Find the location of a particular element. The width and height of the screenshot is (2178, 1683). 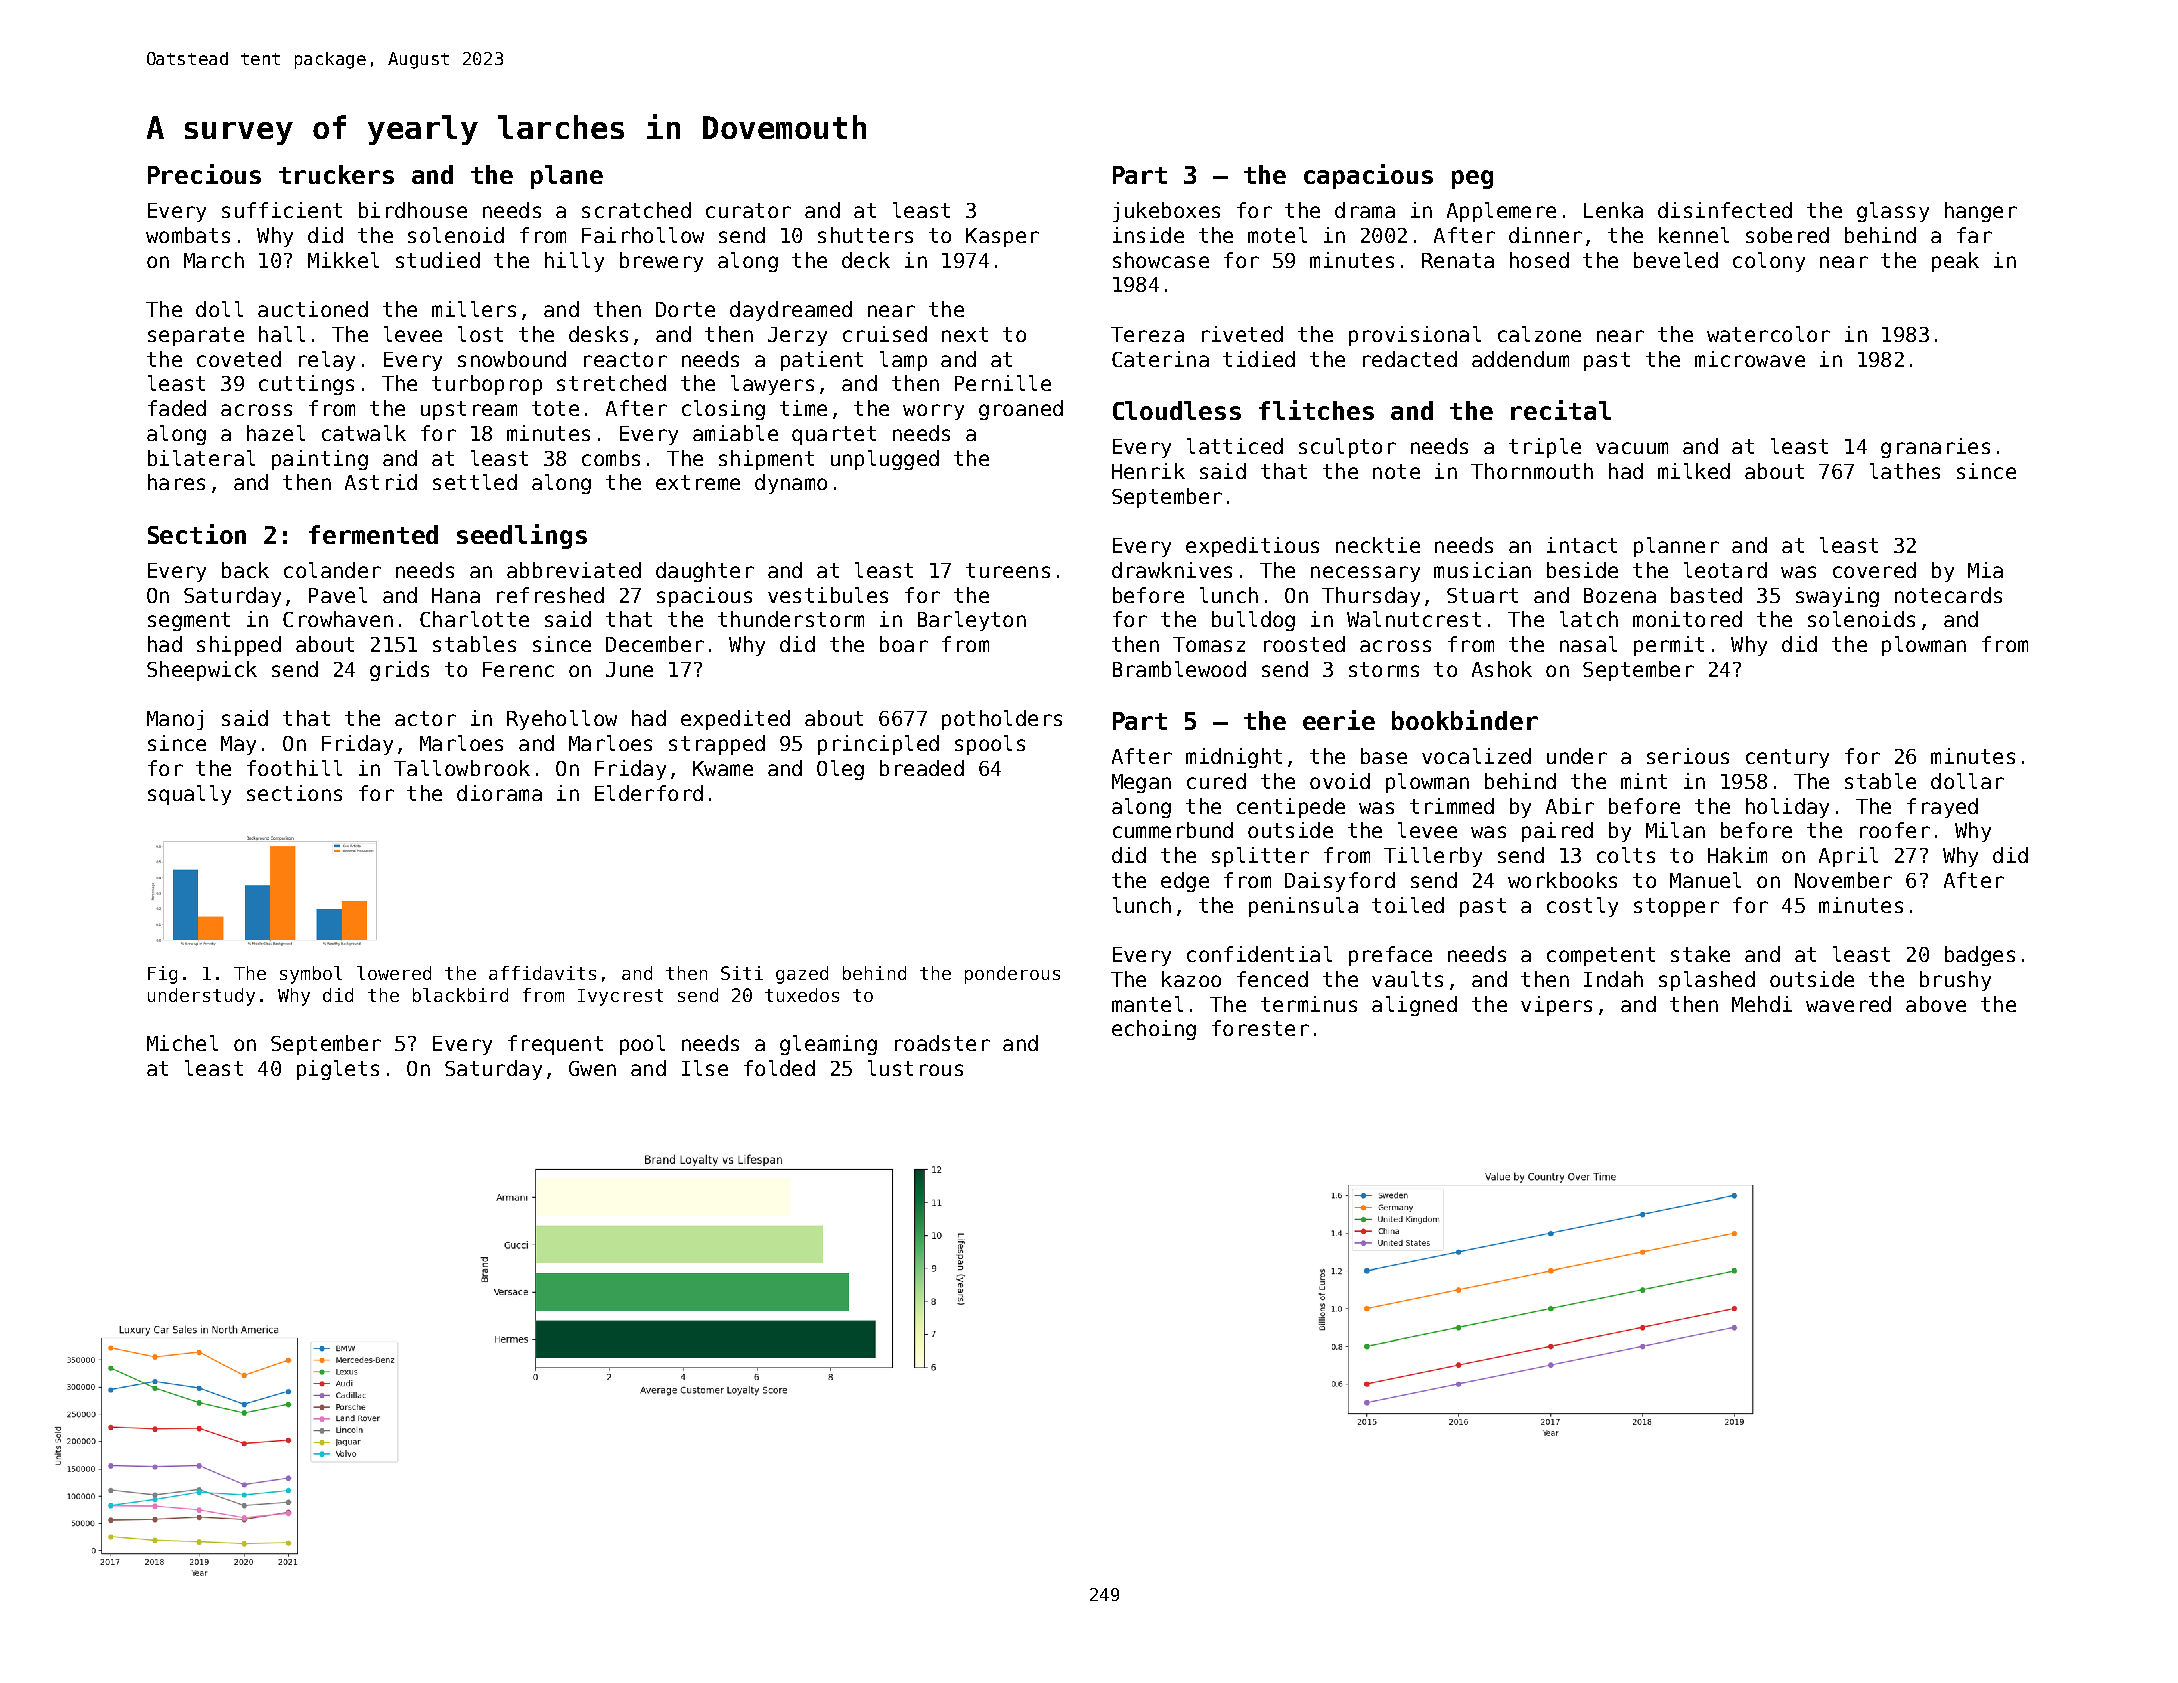

Caterina is located at coordinates (1160, 359).
